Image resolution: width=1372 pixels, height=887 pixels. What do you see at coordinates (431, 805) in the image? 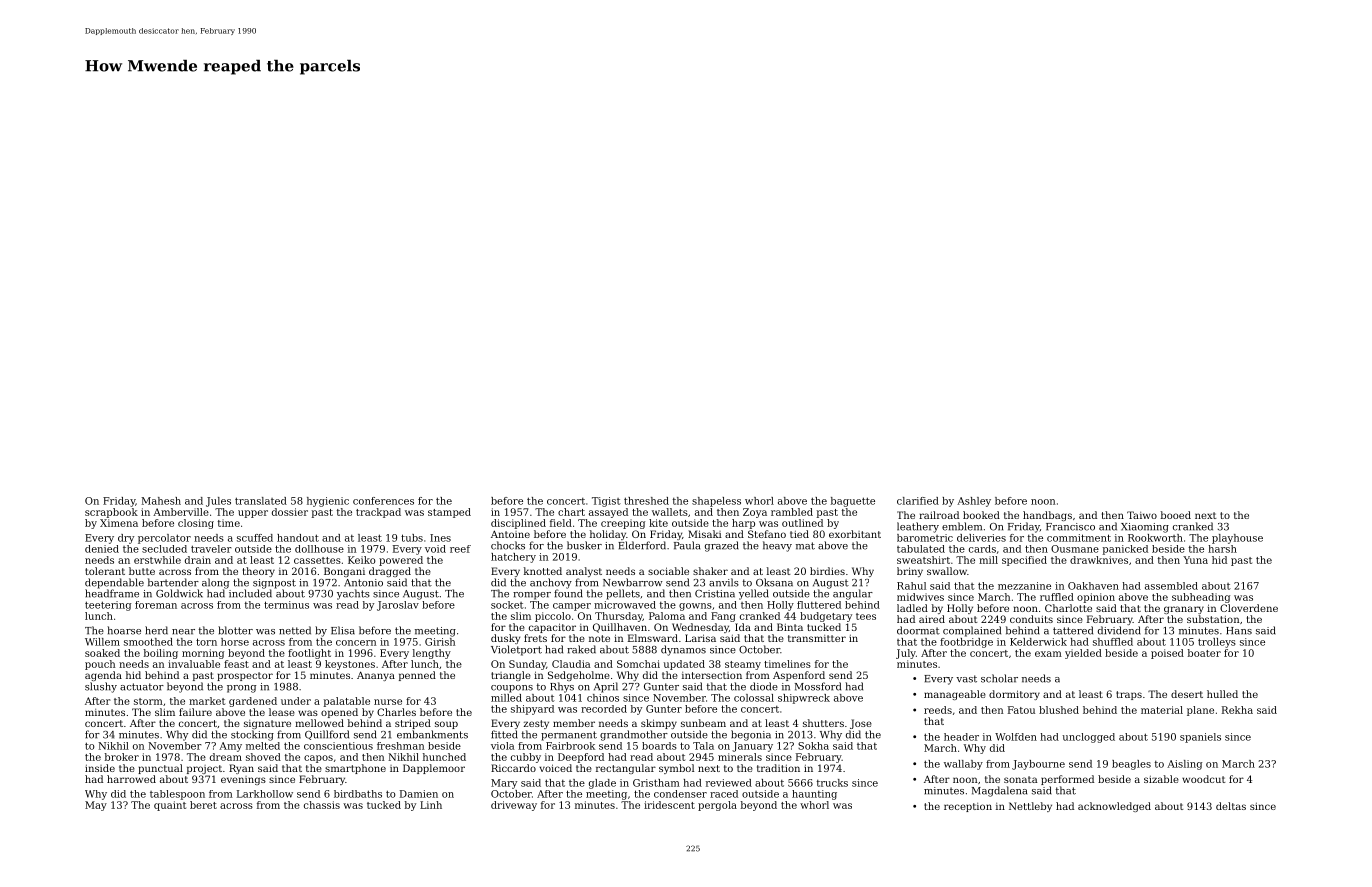
I see `Linh` at bounding box center [431, 805].
